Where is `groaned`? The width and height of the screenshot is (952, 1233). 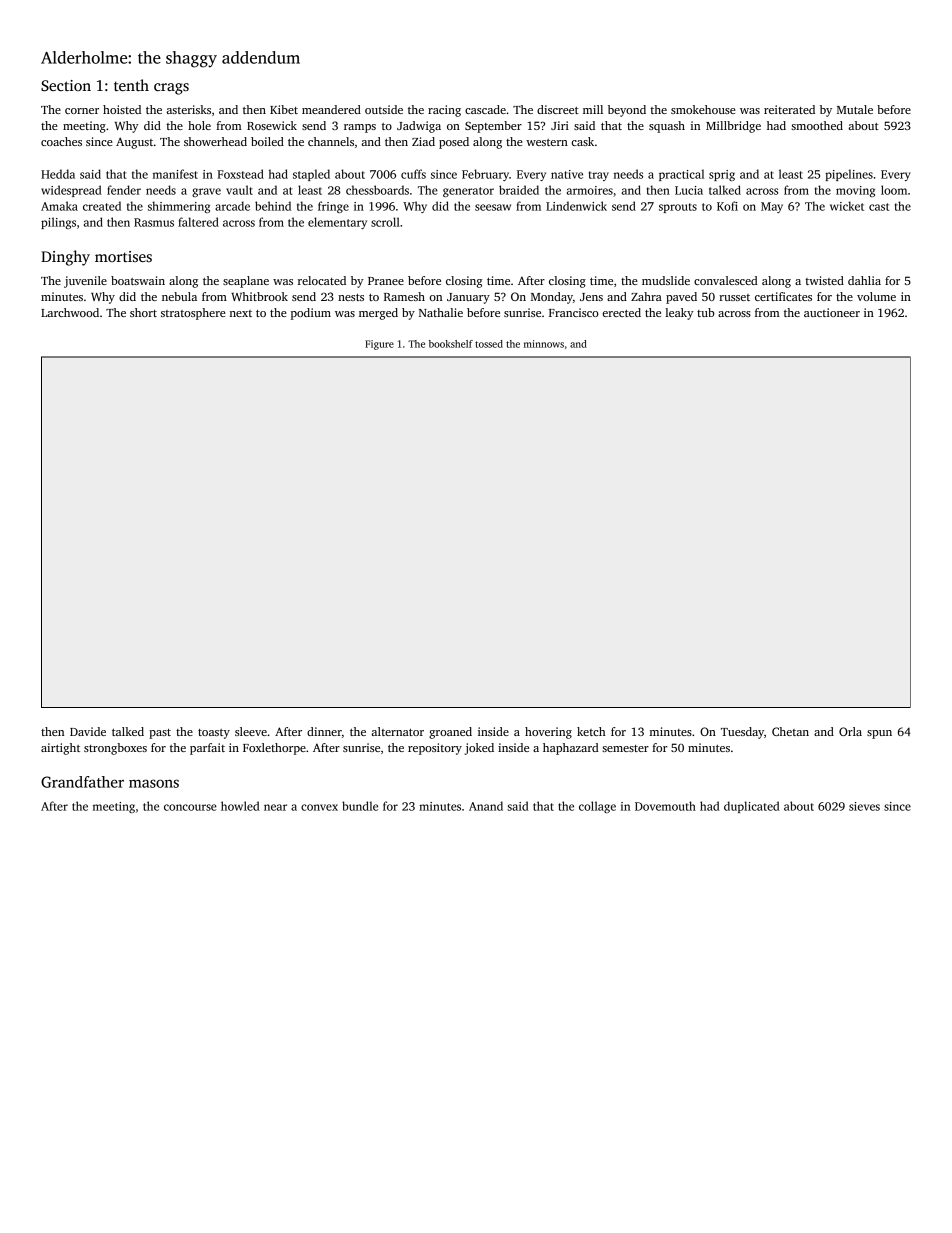
groaned is located at coordinates (450, 733).
